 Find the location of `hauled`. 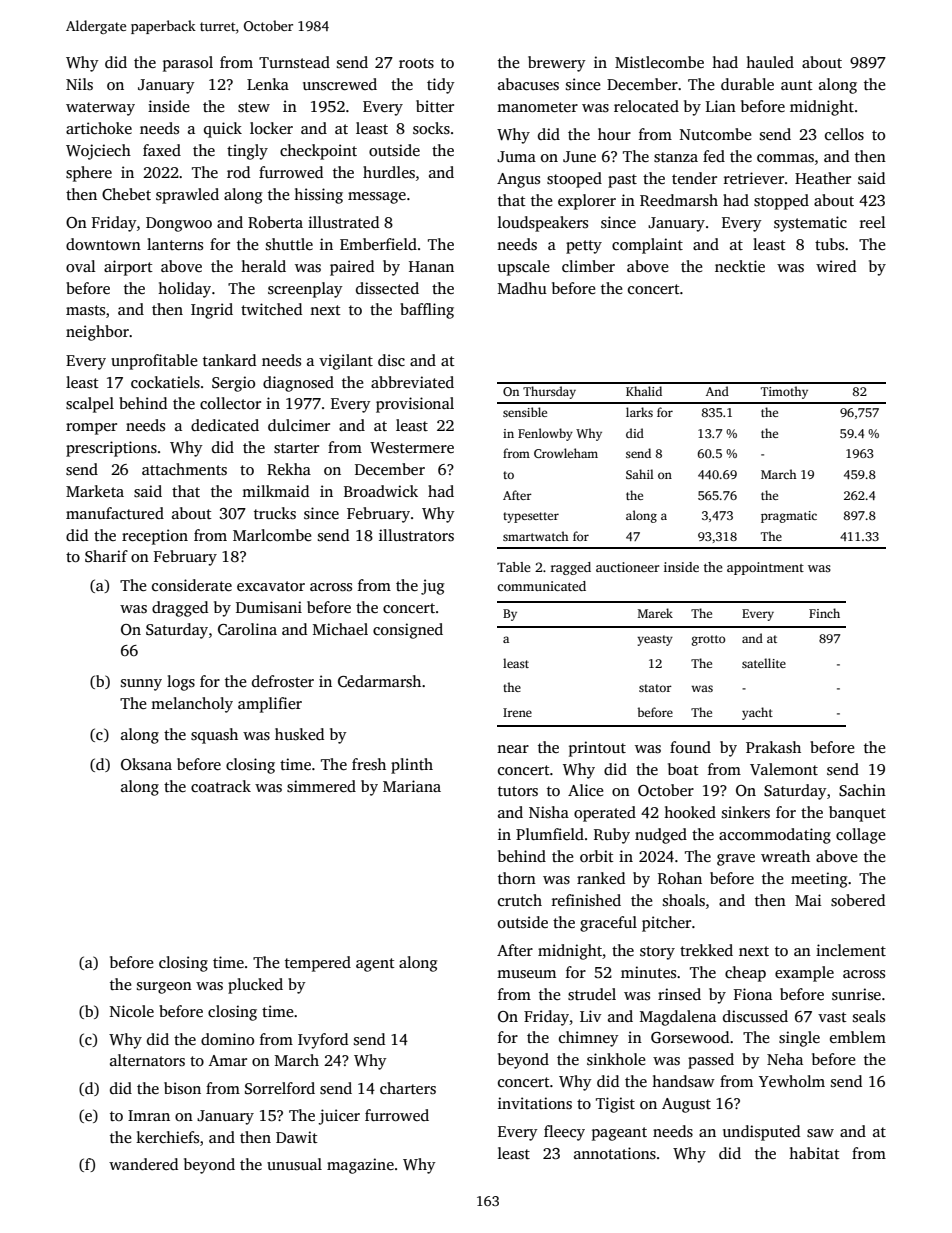

hauled is located at coordinates (770, 62).
